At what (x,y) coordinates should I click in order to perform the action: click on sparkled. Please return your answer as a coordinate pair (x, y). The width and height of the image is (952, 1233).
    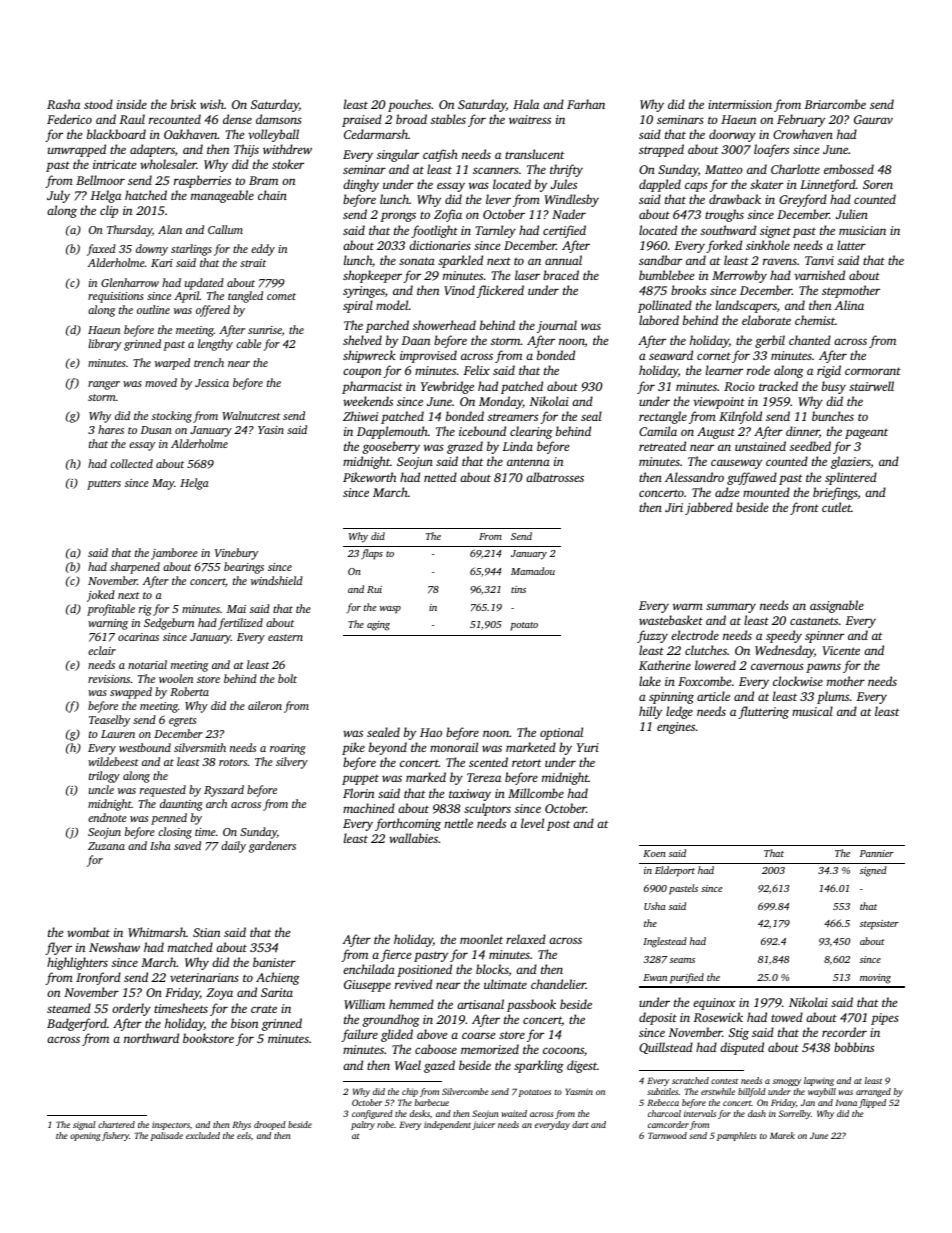
    Looking at the image, I should click on (460, 261).
